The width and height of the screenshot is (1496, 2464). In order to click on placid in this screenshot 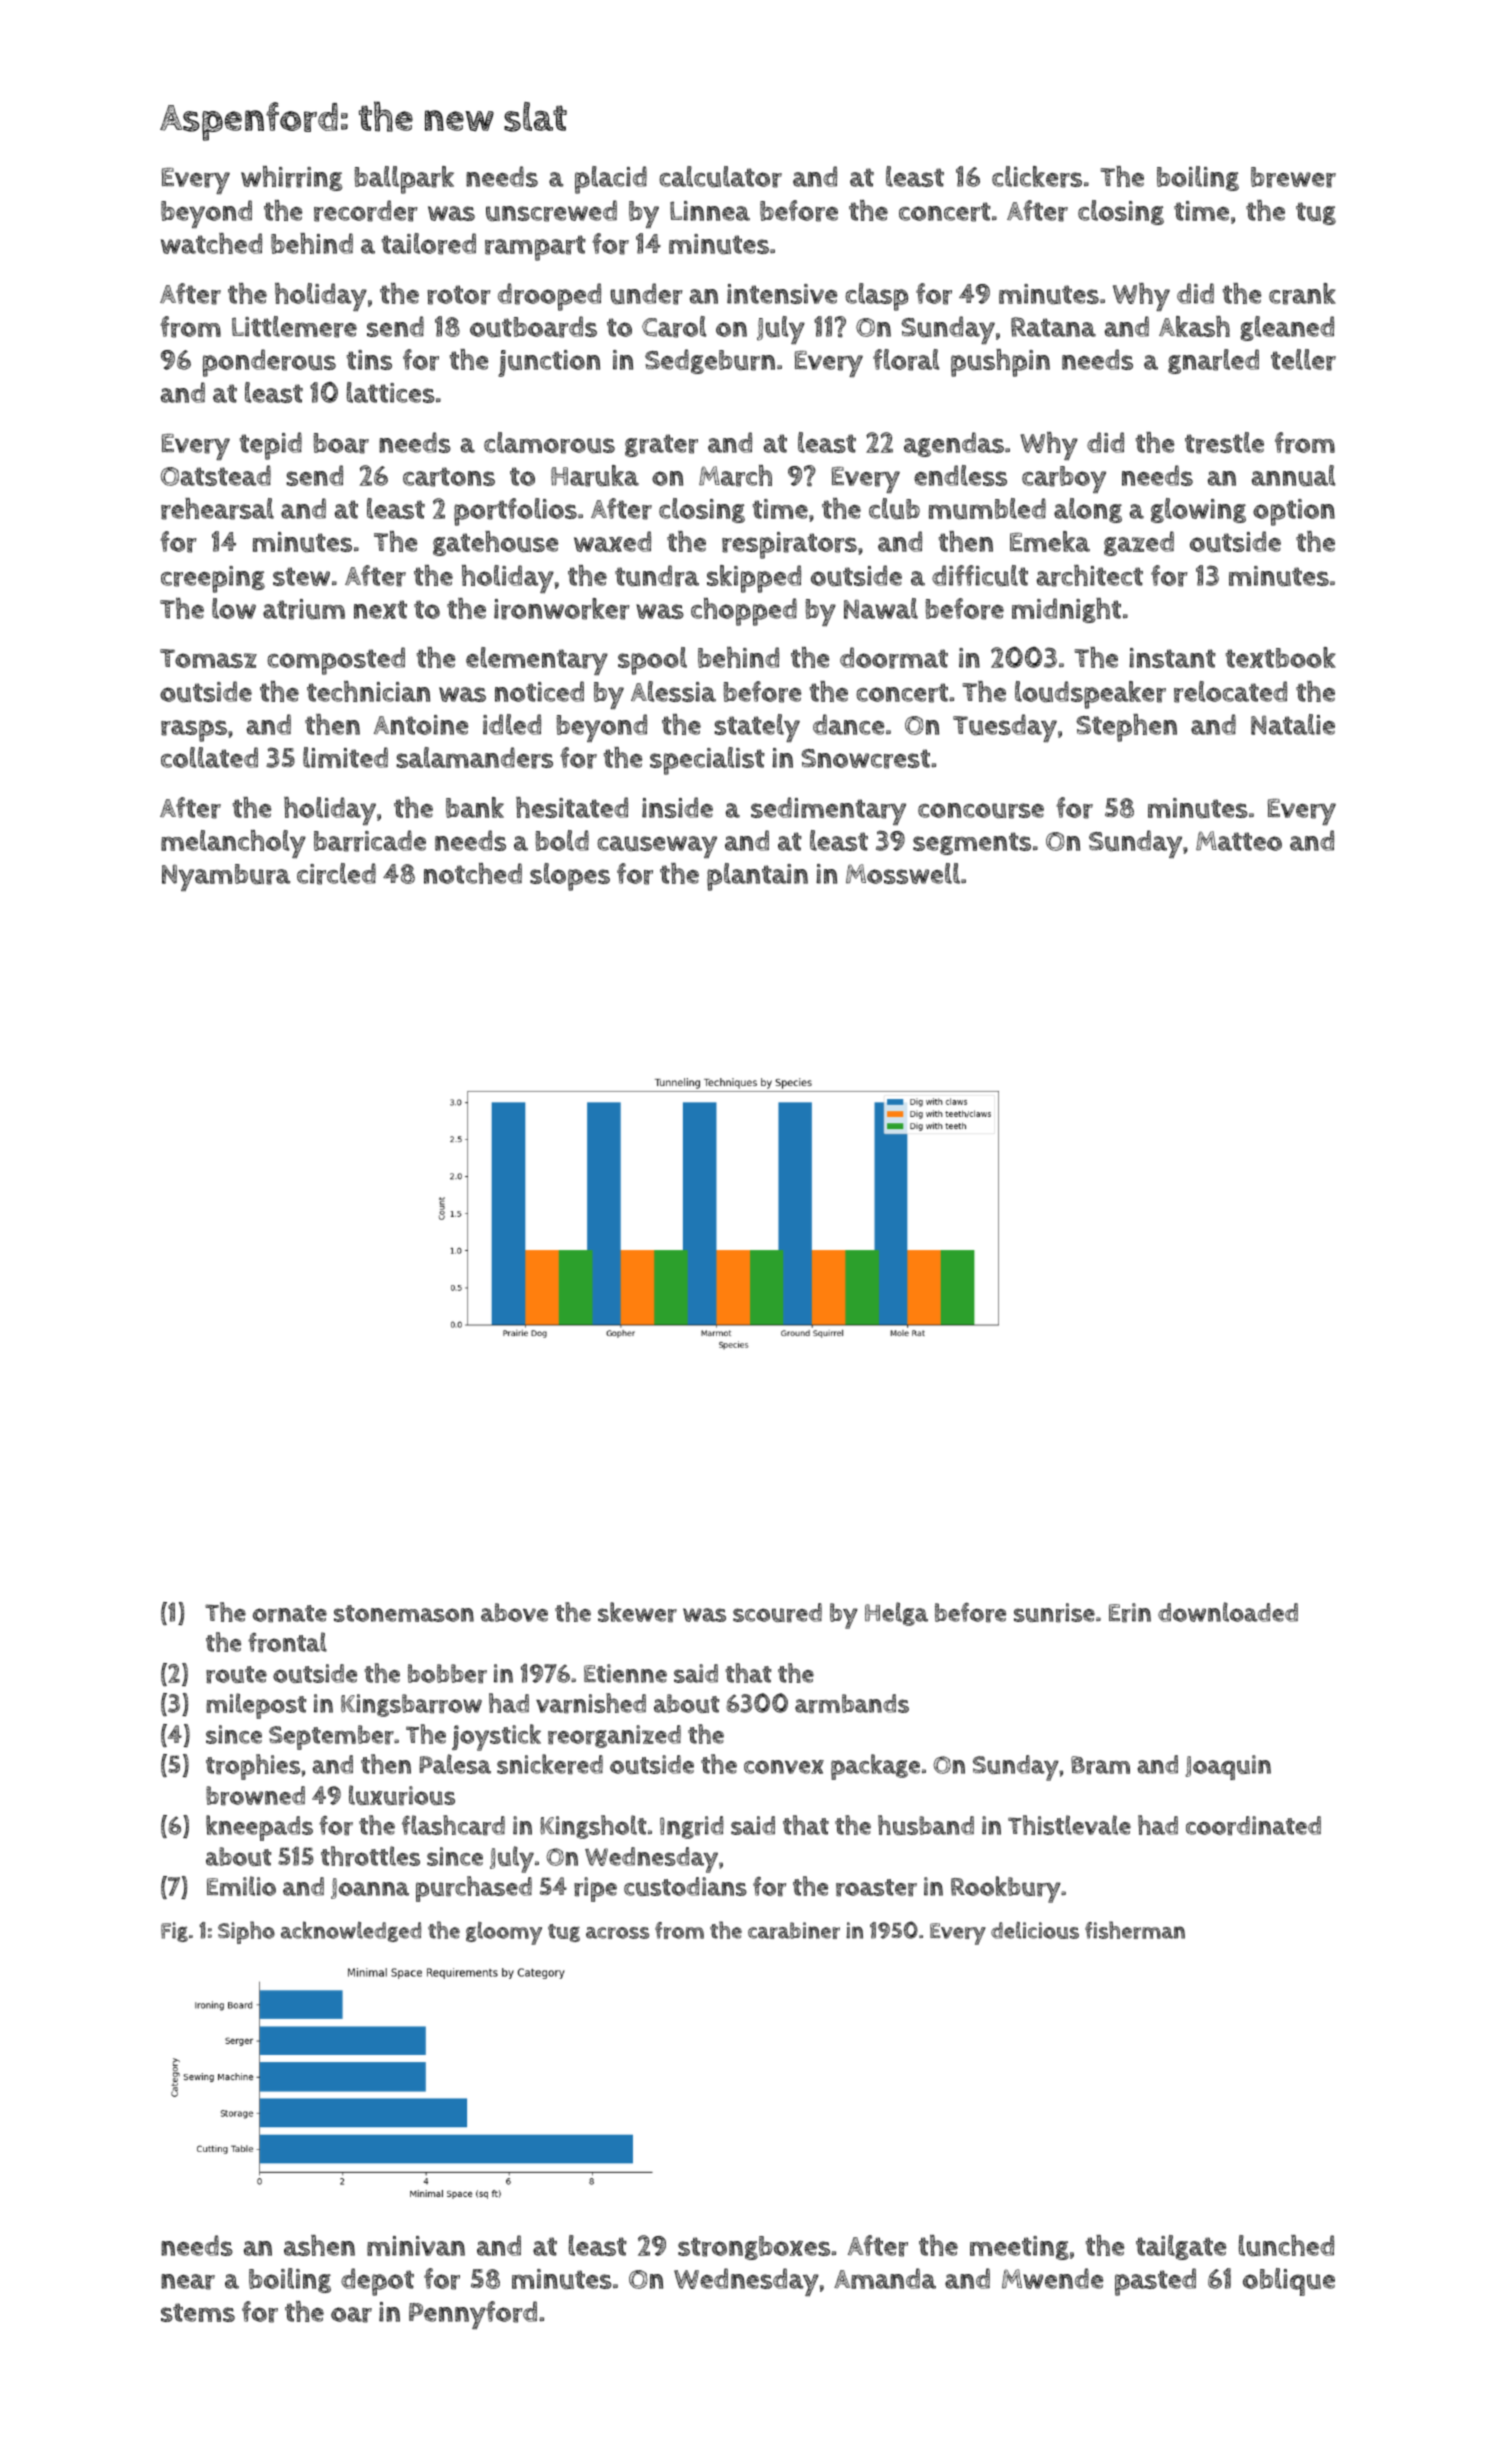, I will do `click(611, 180)`.
